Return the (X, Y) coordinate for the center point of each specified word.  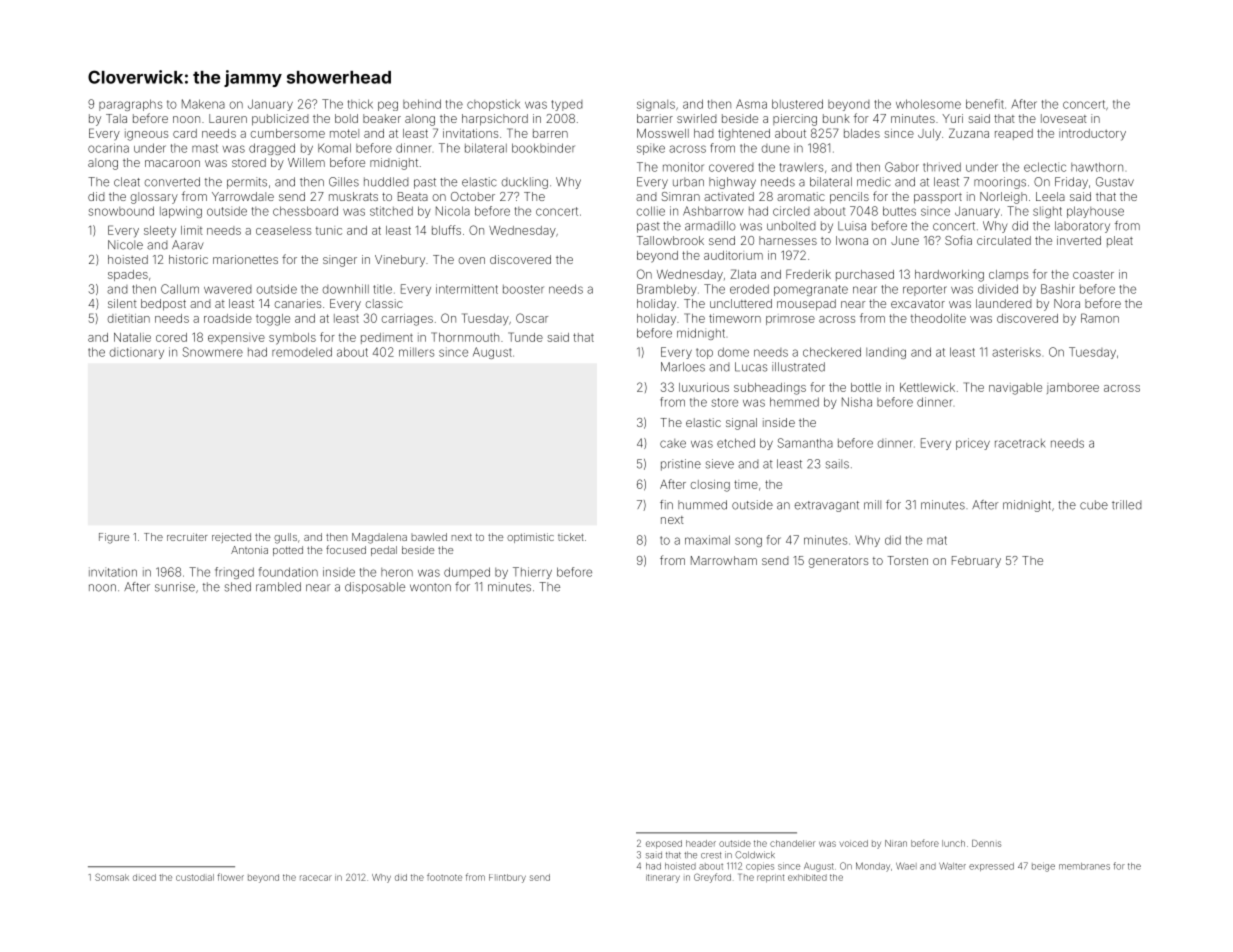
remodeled (302, 352)
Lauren (228, 118)
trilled (1127, 505)
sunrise (175, 587)
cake (673, 443)
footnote (444, 877)
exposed (664, 844)
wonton (430, 587)
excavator (918, 304)
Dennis (986, 843)
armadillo (710, 226)
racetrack (1020, 443)
